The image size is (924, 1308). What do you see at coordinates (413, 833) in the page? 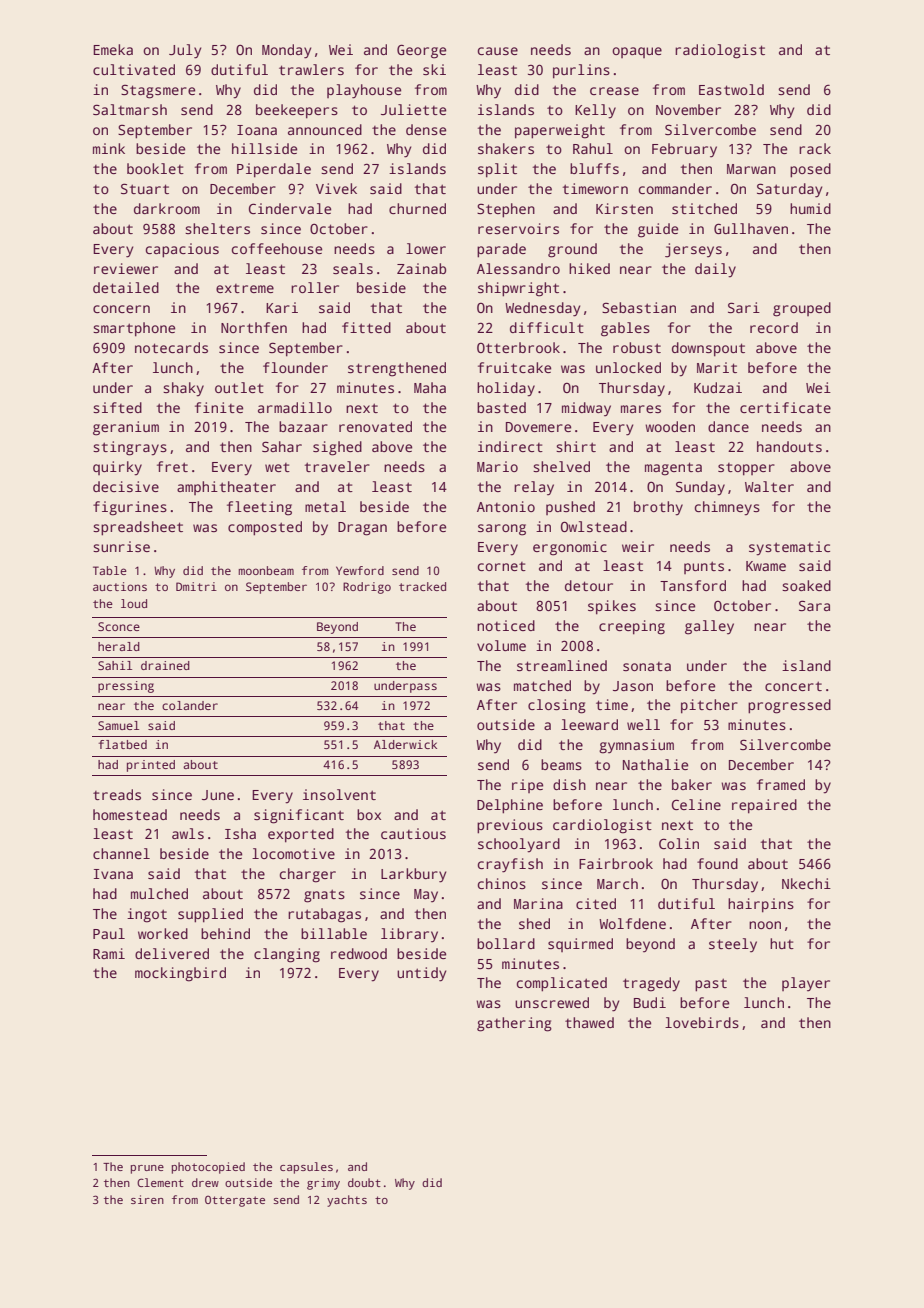
I see `cautious` at bounding box center [413, 833].
